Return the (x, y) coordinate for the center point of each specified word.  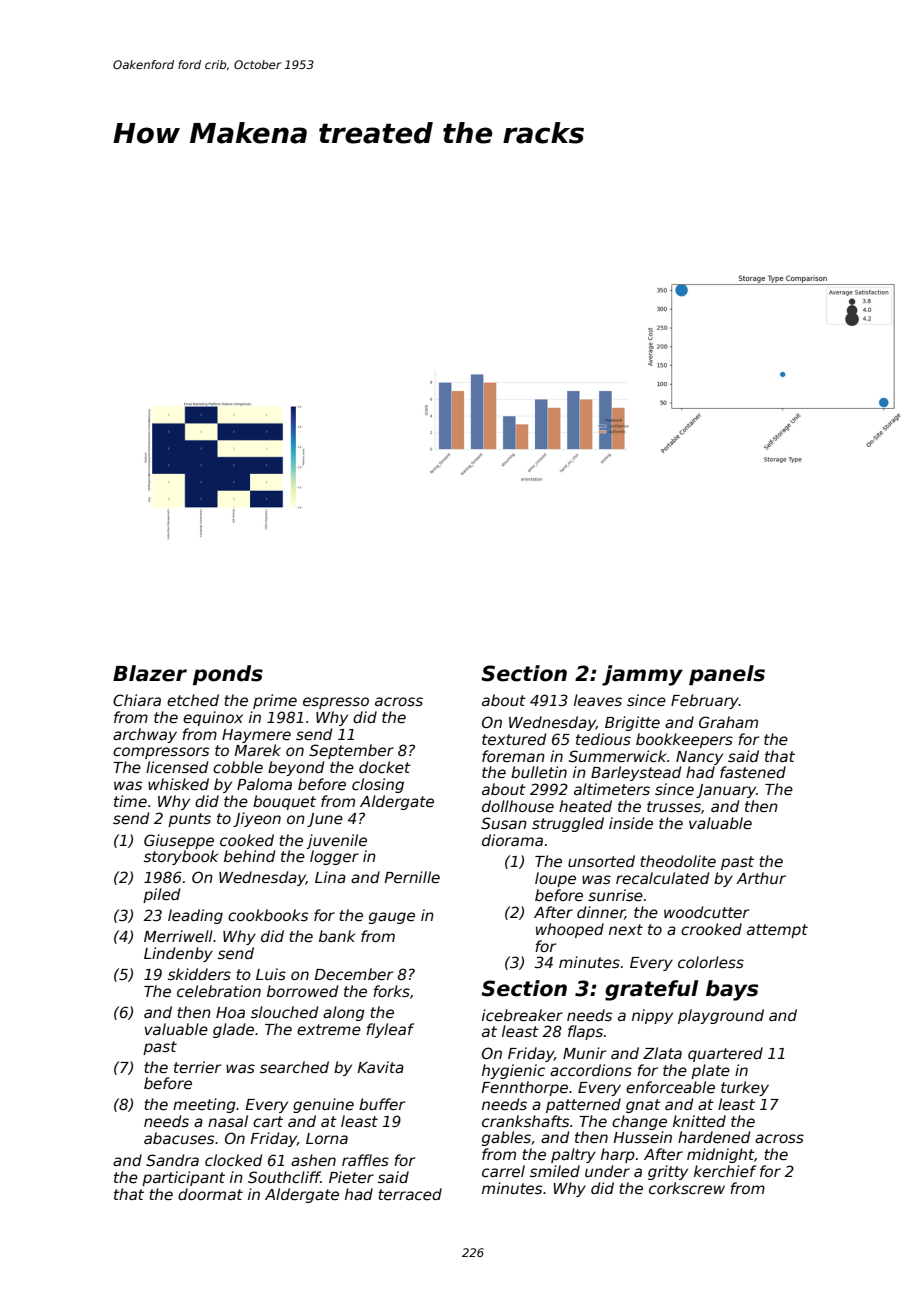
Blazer (150, 673)
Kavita (380, 1067)
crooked (711, 929)
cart (268, 1121)
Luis (271, 974)
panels (727, 675)
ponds (228, 675)
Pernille (412, 877)
